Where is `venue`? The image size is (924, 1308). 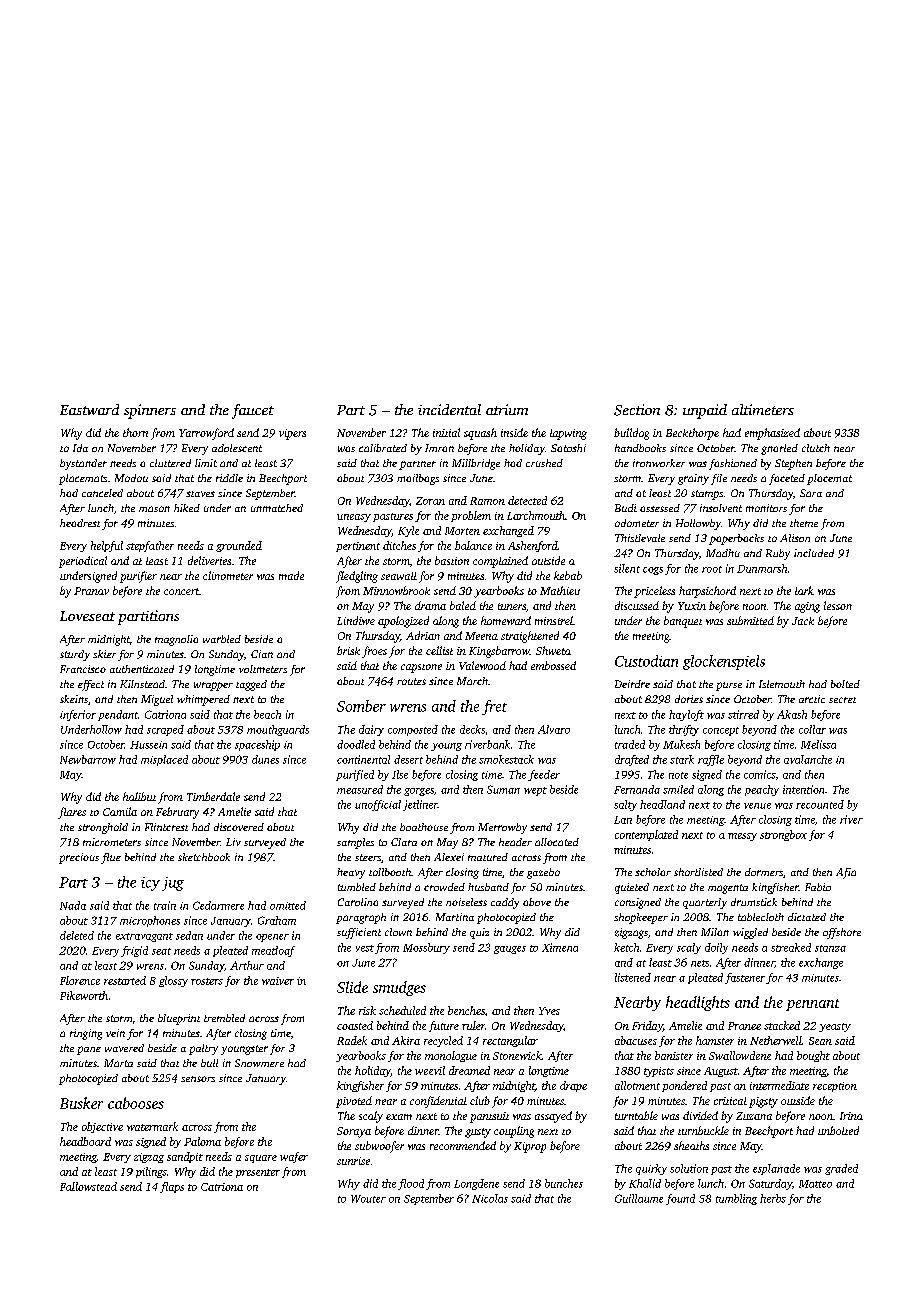 venue is located at coordinates (757, 806).
